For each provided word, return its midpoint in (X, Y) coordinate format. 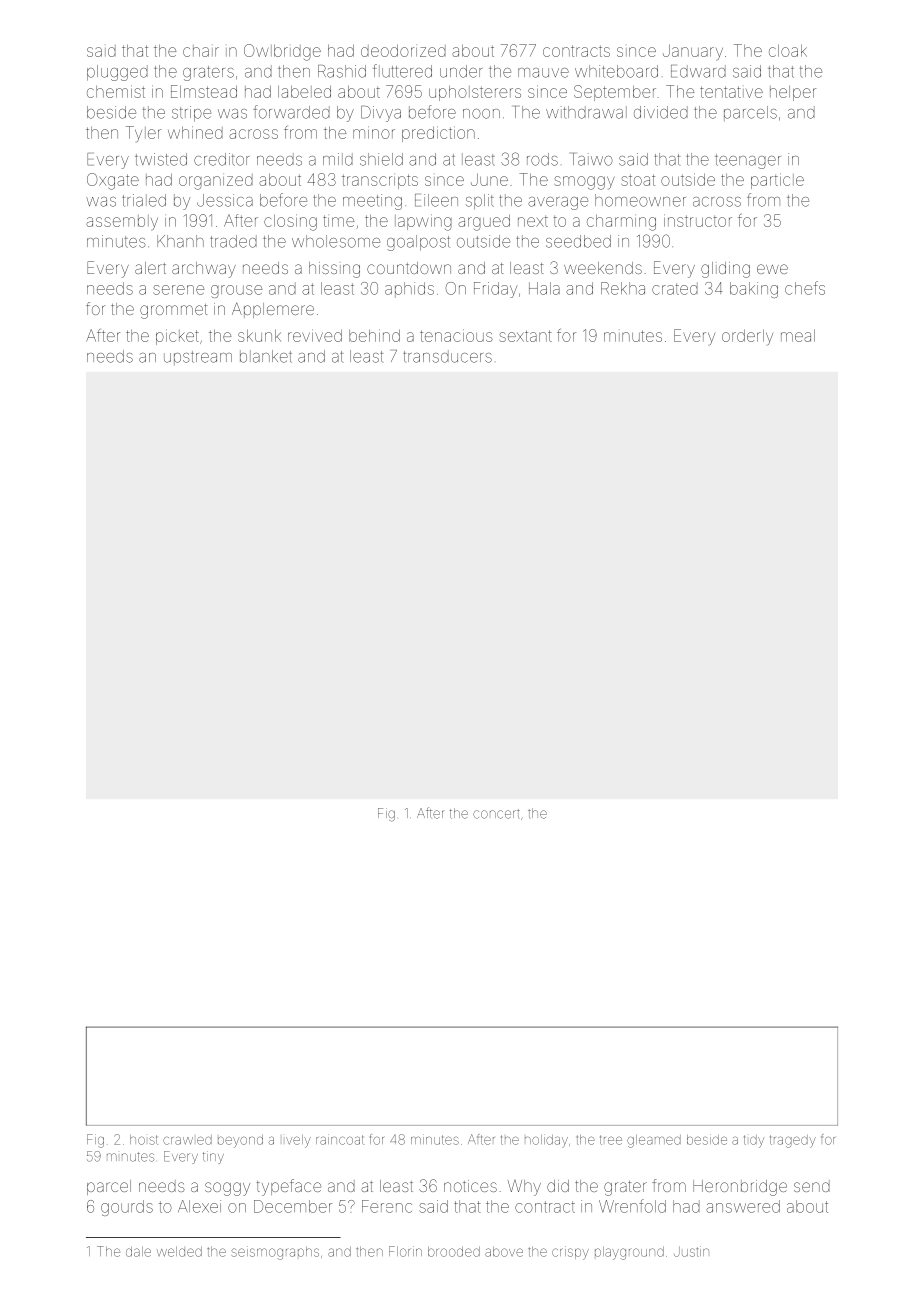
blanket (266, 356)
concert (496, 814)
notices (470, 1186)
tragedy (793, 1141)
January (693, 52)
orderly (747, 337)
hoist (144, 1140)
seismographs (275, 1253)
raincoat (340, 1139)
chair (201, 51)
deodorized (403, 50)
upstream (198, 358)
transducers (447, 356)
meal (798, 335)
